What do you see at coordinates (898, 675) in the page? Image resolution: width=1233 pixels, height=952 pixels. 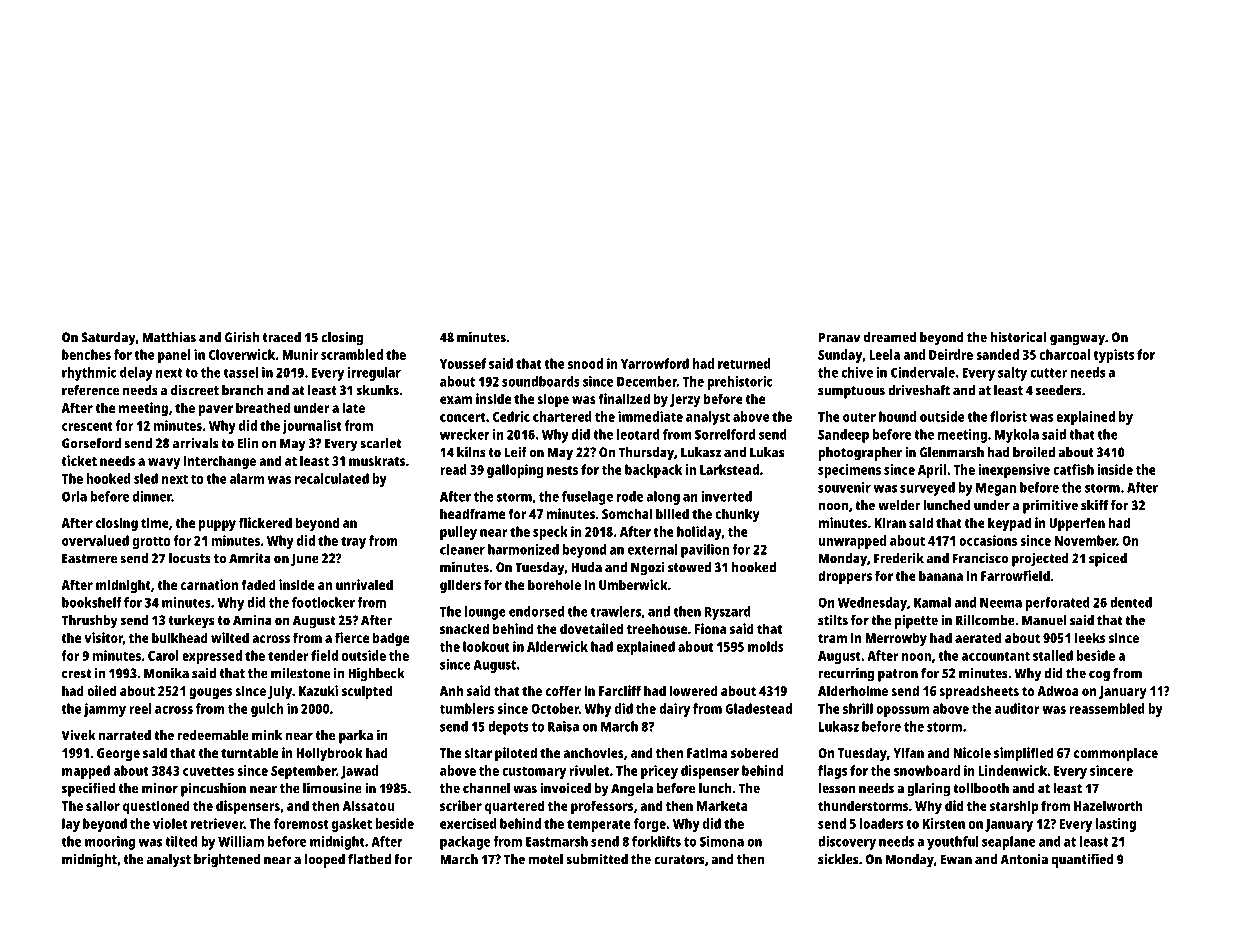 I see `patron` at bounding box center [898, 675].
